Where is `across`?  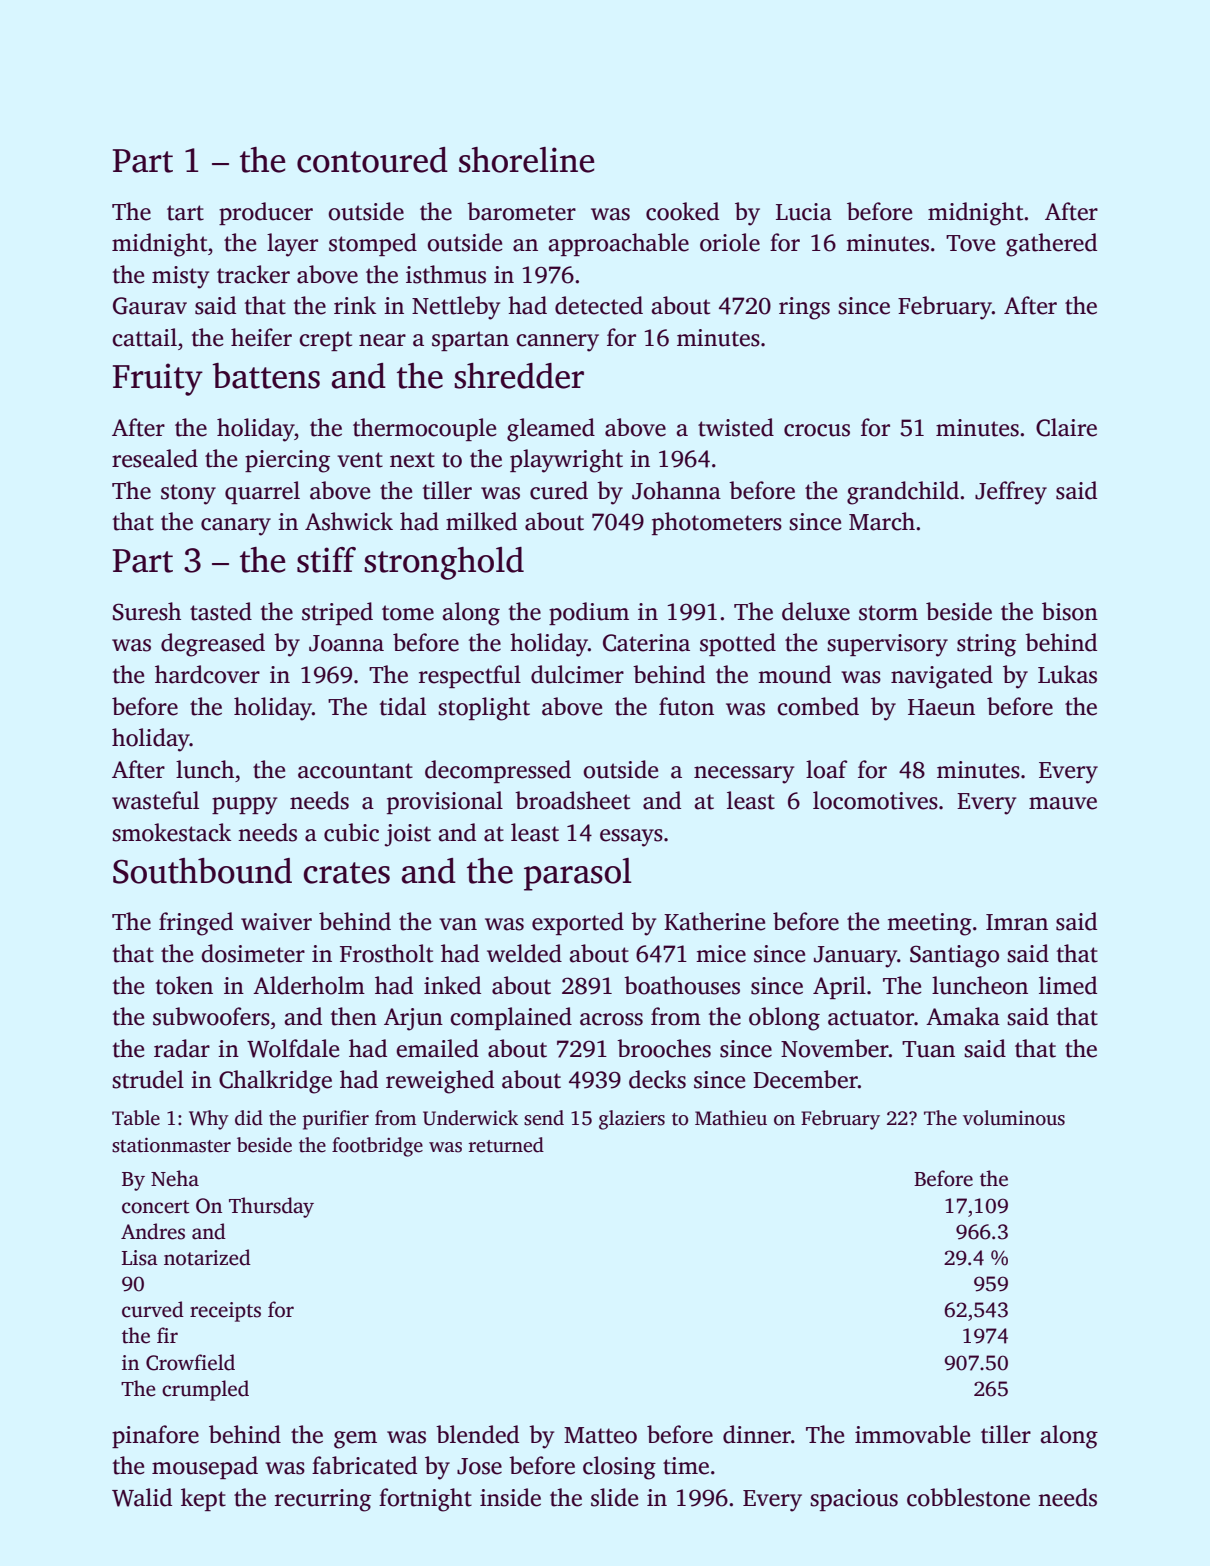 across is located at coordinates (611, 1019).
